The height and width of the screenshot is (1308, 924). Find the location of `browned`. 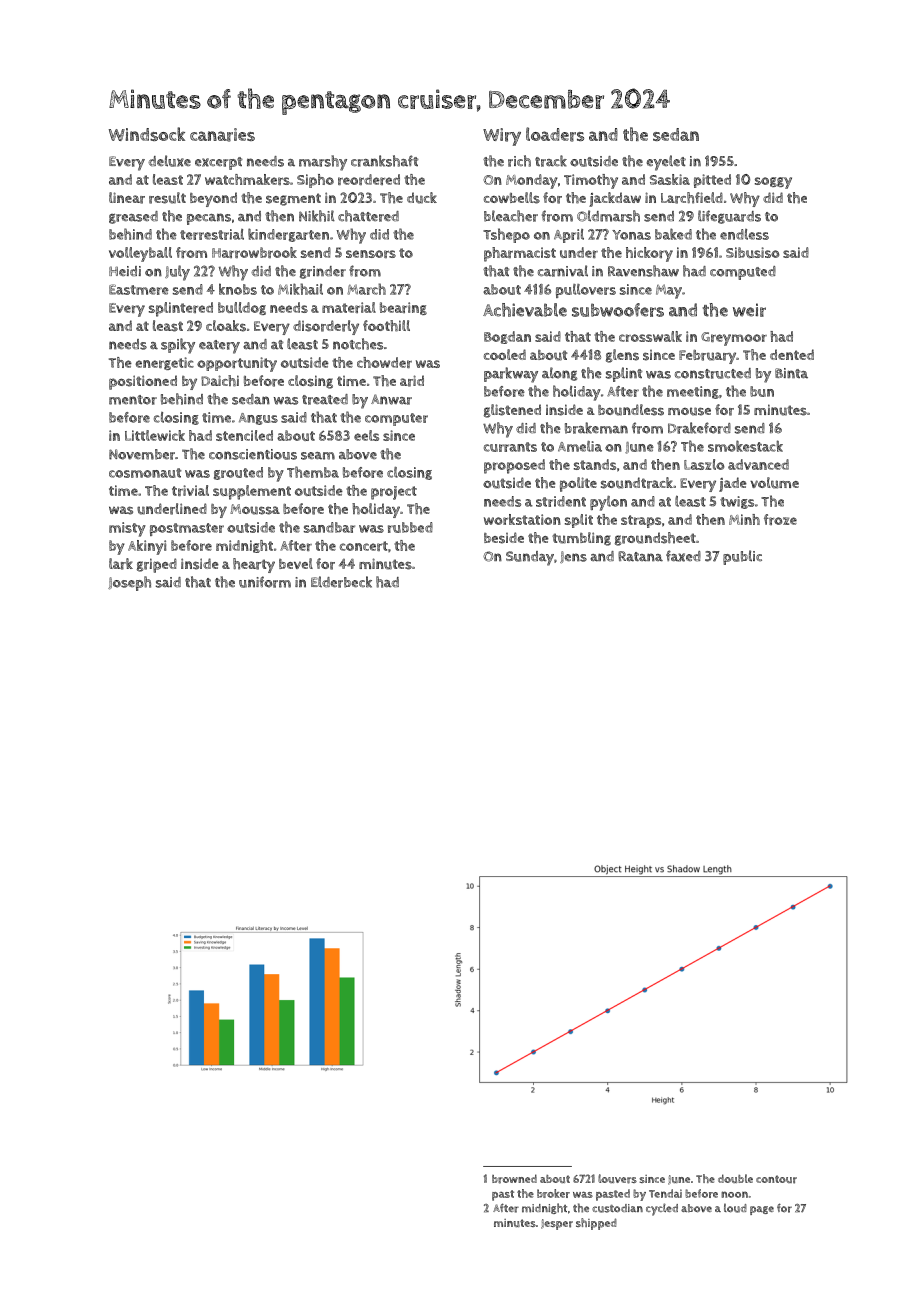

browned is located at coordinates (514, 1179).
